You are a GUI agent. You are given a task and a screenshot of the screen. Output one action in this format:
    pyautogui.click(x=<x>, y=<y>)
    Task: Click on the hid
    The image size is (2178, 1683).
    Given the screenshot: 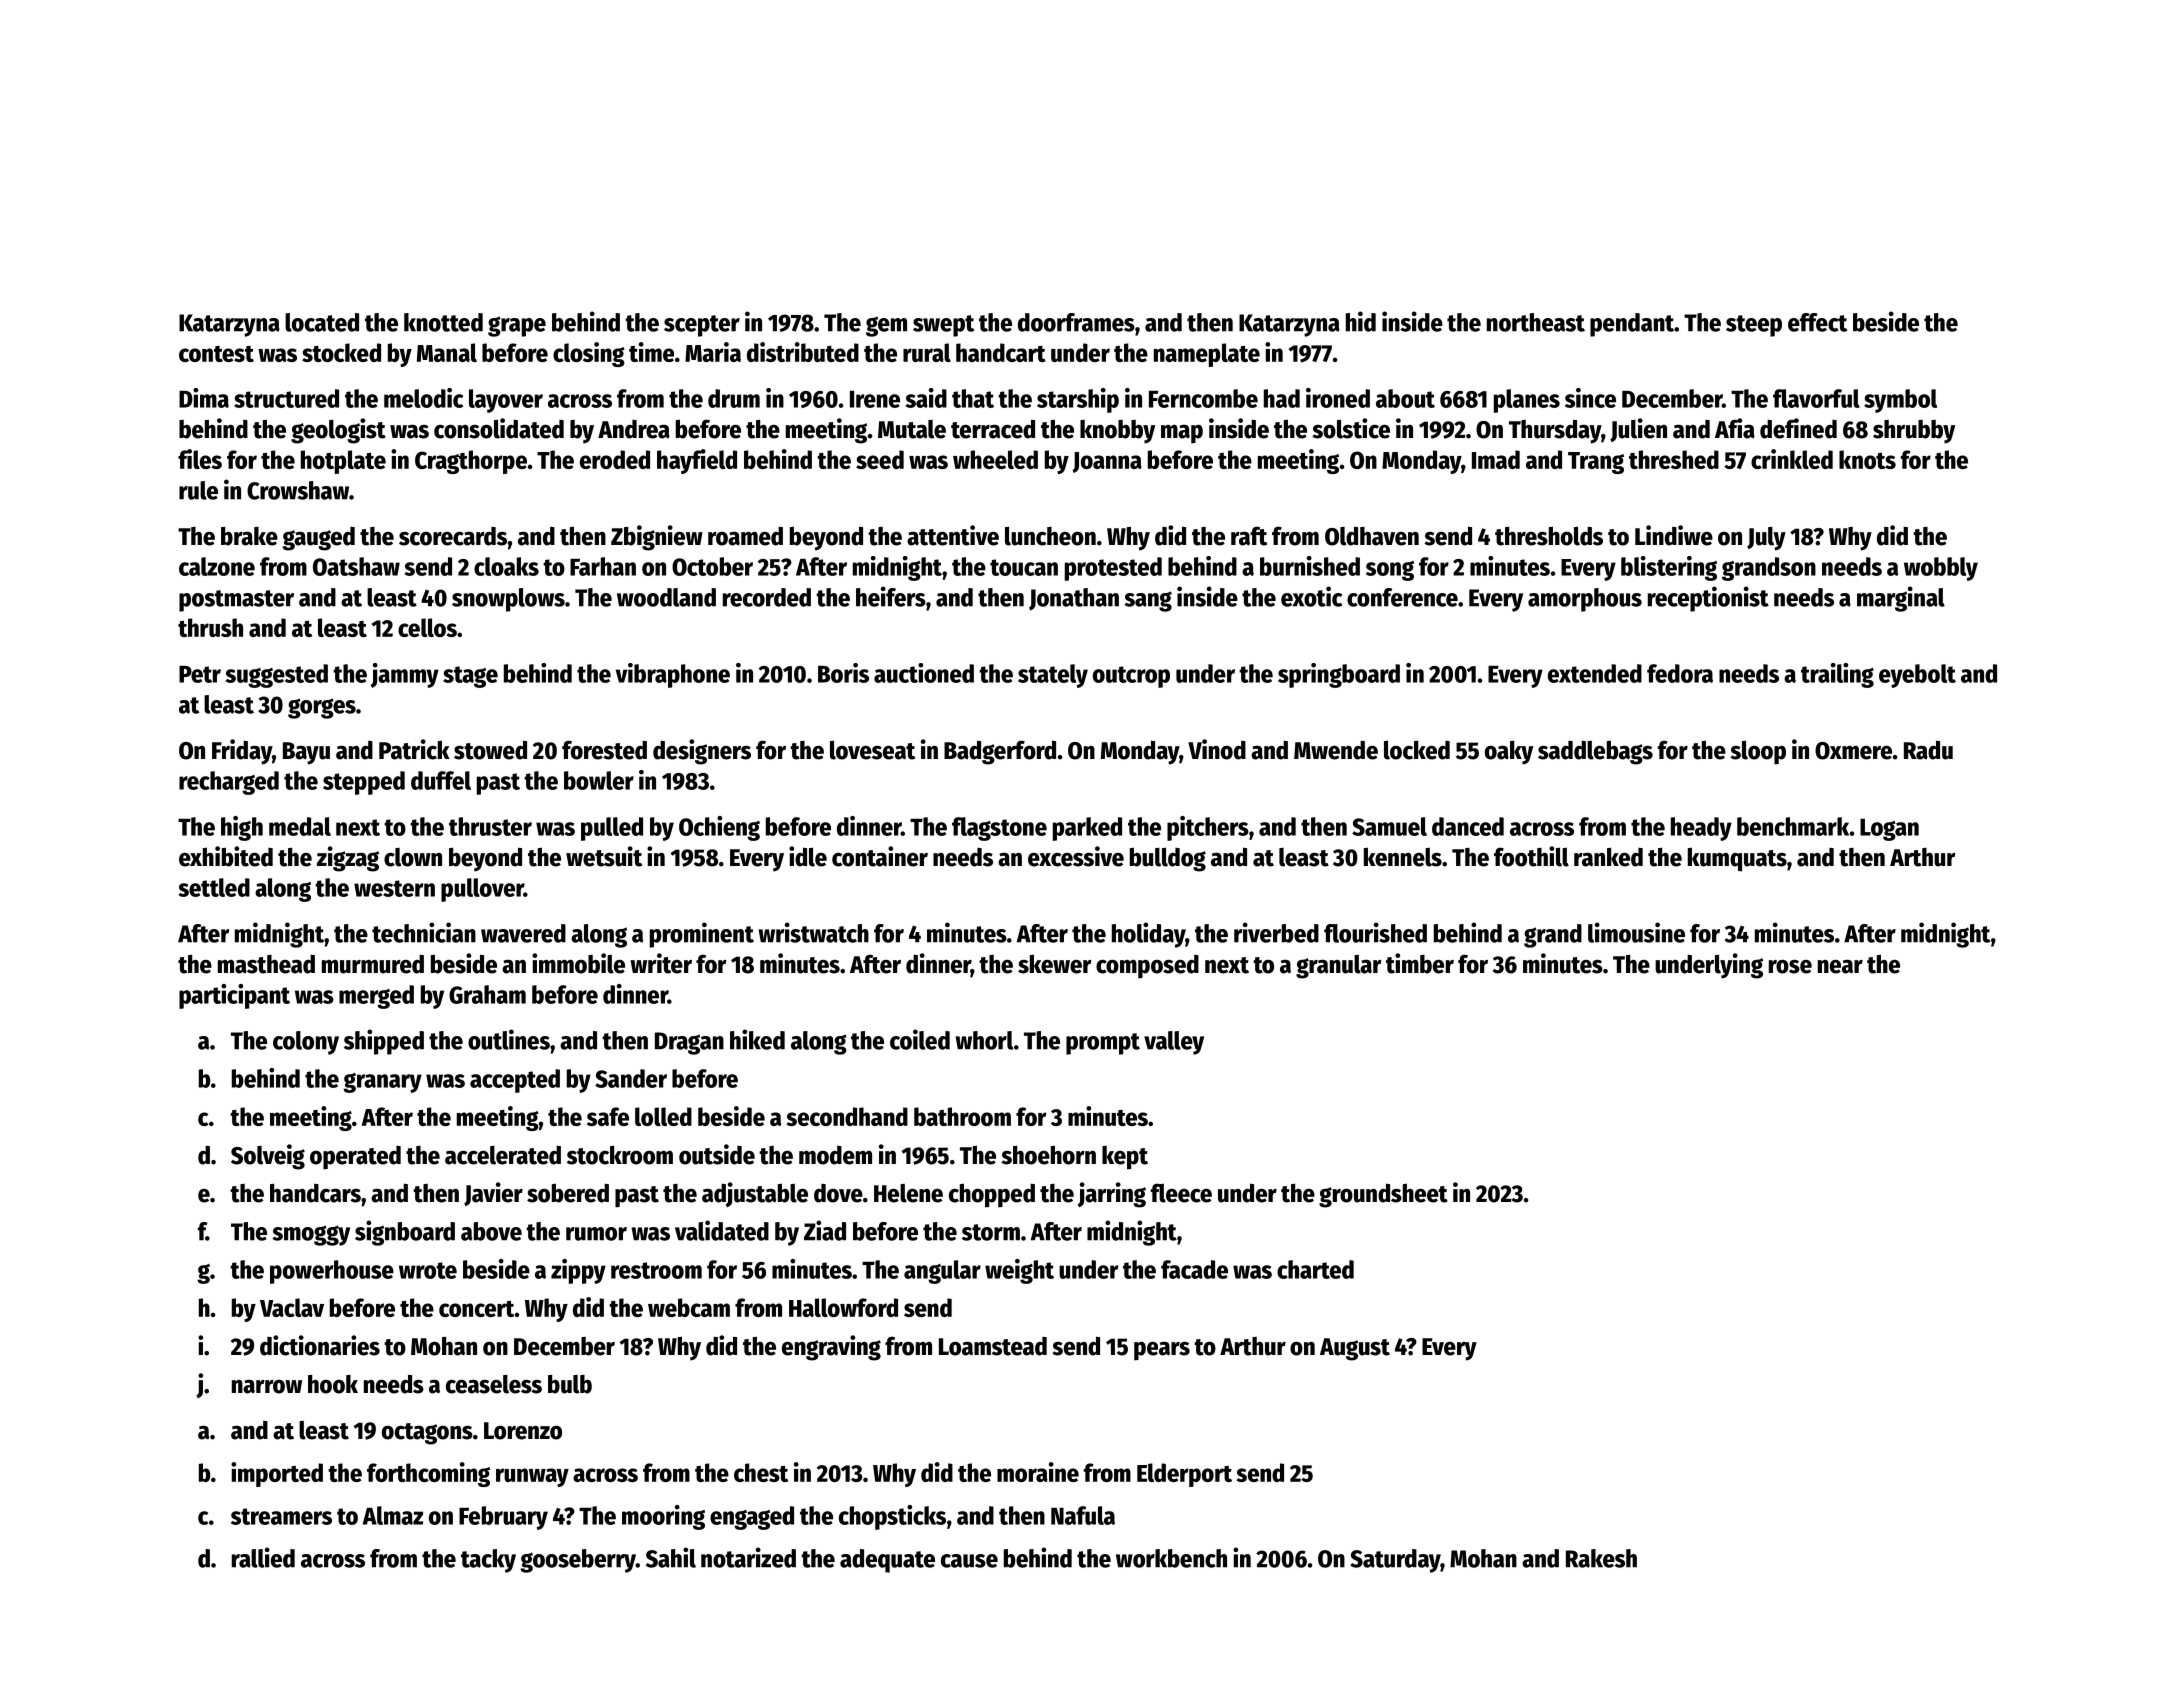 What is the action you would take?
    pyautogui.click(x=1361, y=321)
